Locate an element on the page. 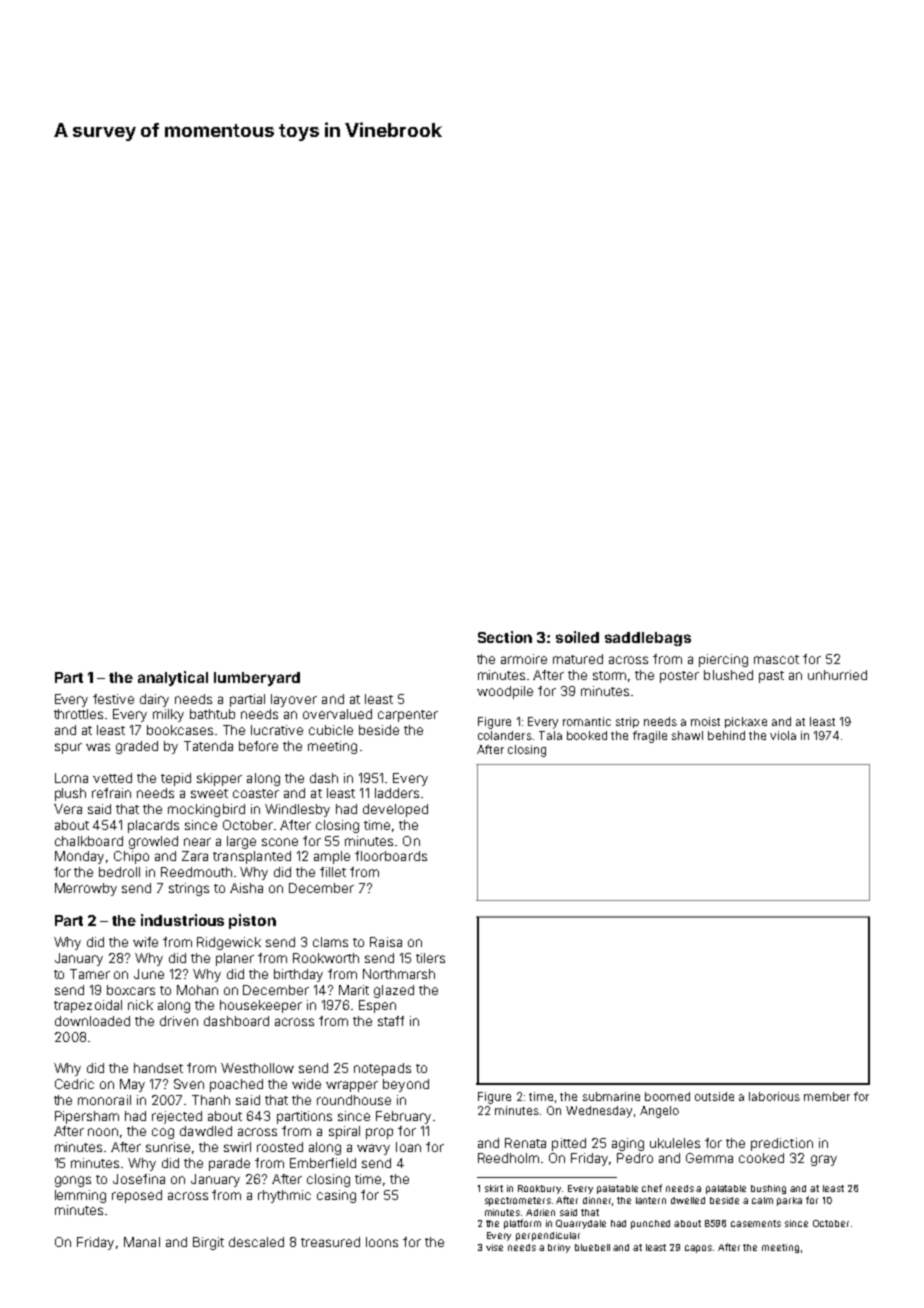  laborious is located at coordinates (774, 1096).
